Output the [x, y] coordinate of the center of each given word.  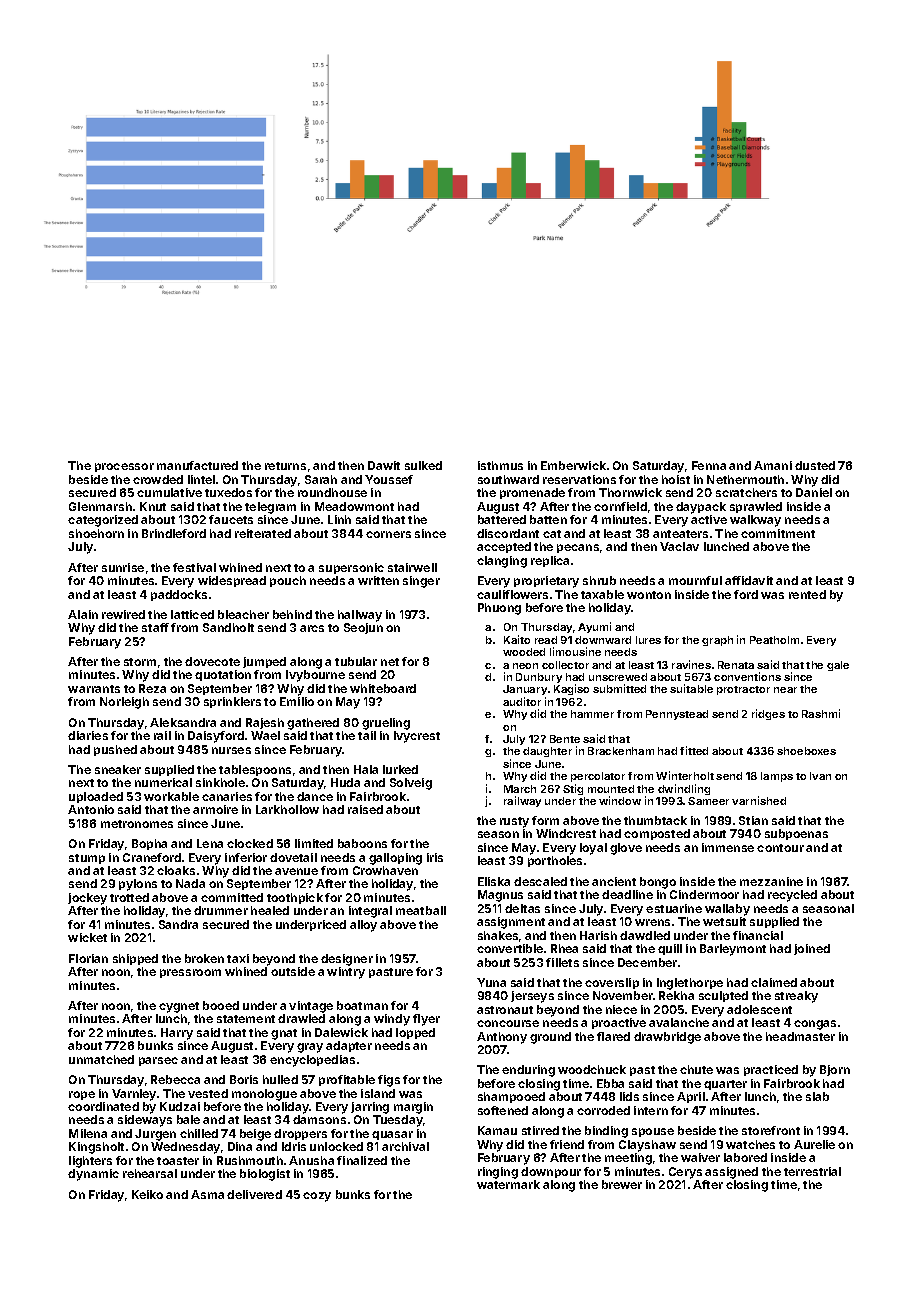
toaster [178, 1161]
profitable [347, 1080]
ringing [498, 1173]
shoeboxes [806, 751]
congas [815, 1025]
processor [124, 467]
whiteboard [383, 688]
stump [87, 859]
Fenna [709, 465]
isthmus [500, 465]
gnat [284, 1034]
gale [838, 666]
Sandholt [228, 627]
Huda [345, 782]
